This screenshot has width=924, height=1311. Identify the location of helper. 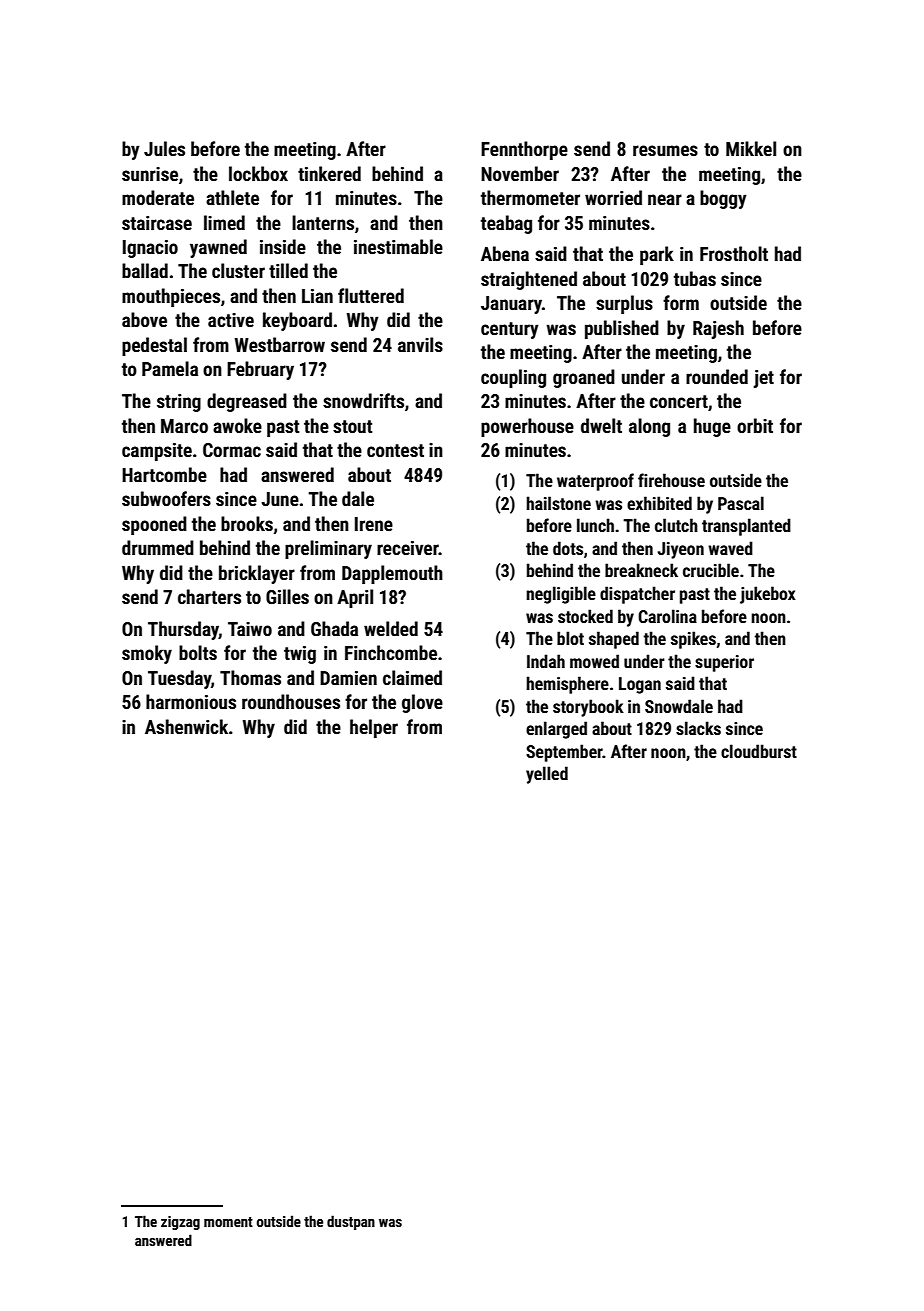
(374, 728).
